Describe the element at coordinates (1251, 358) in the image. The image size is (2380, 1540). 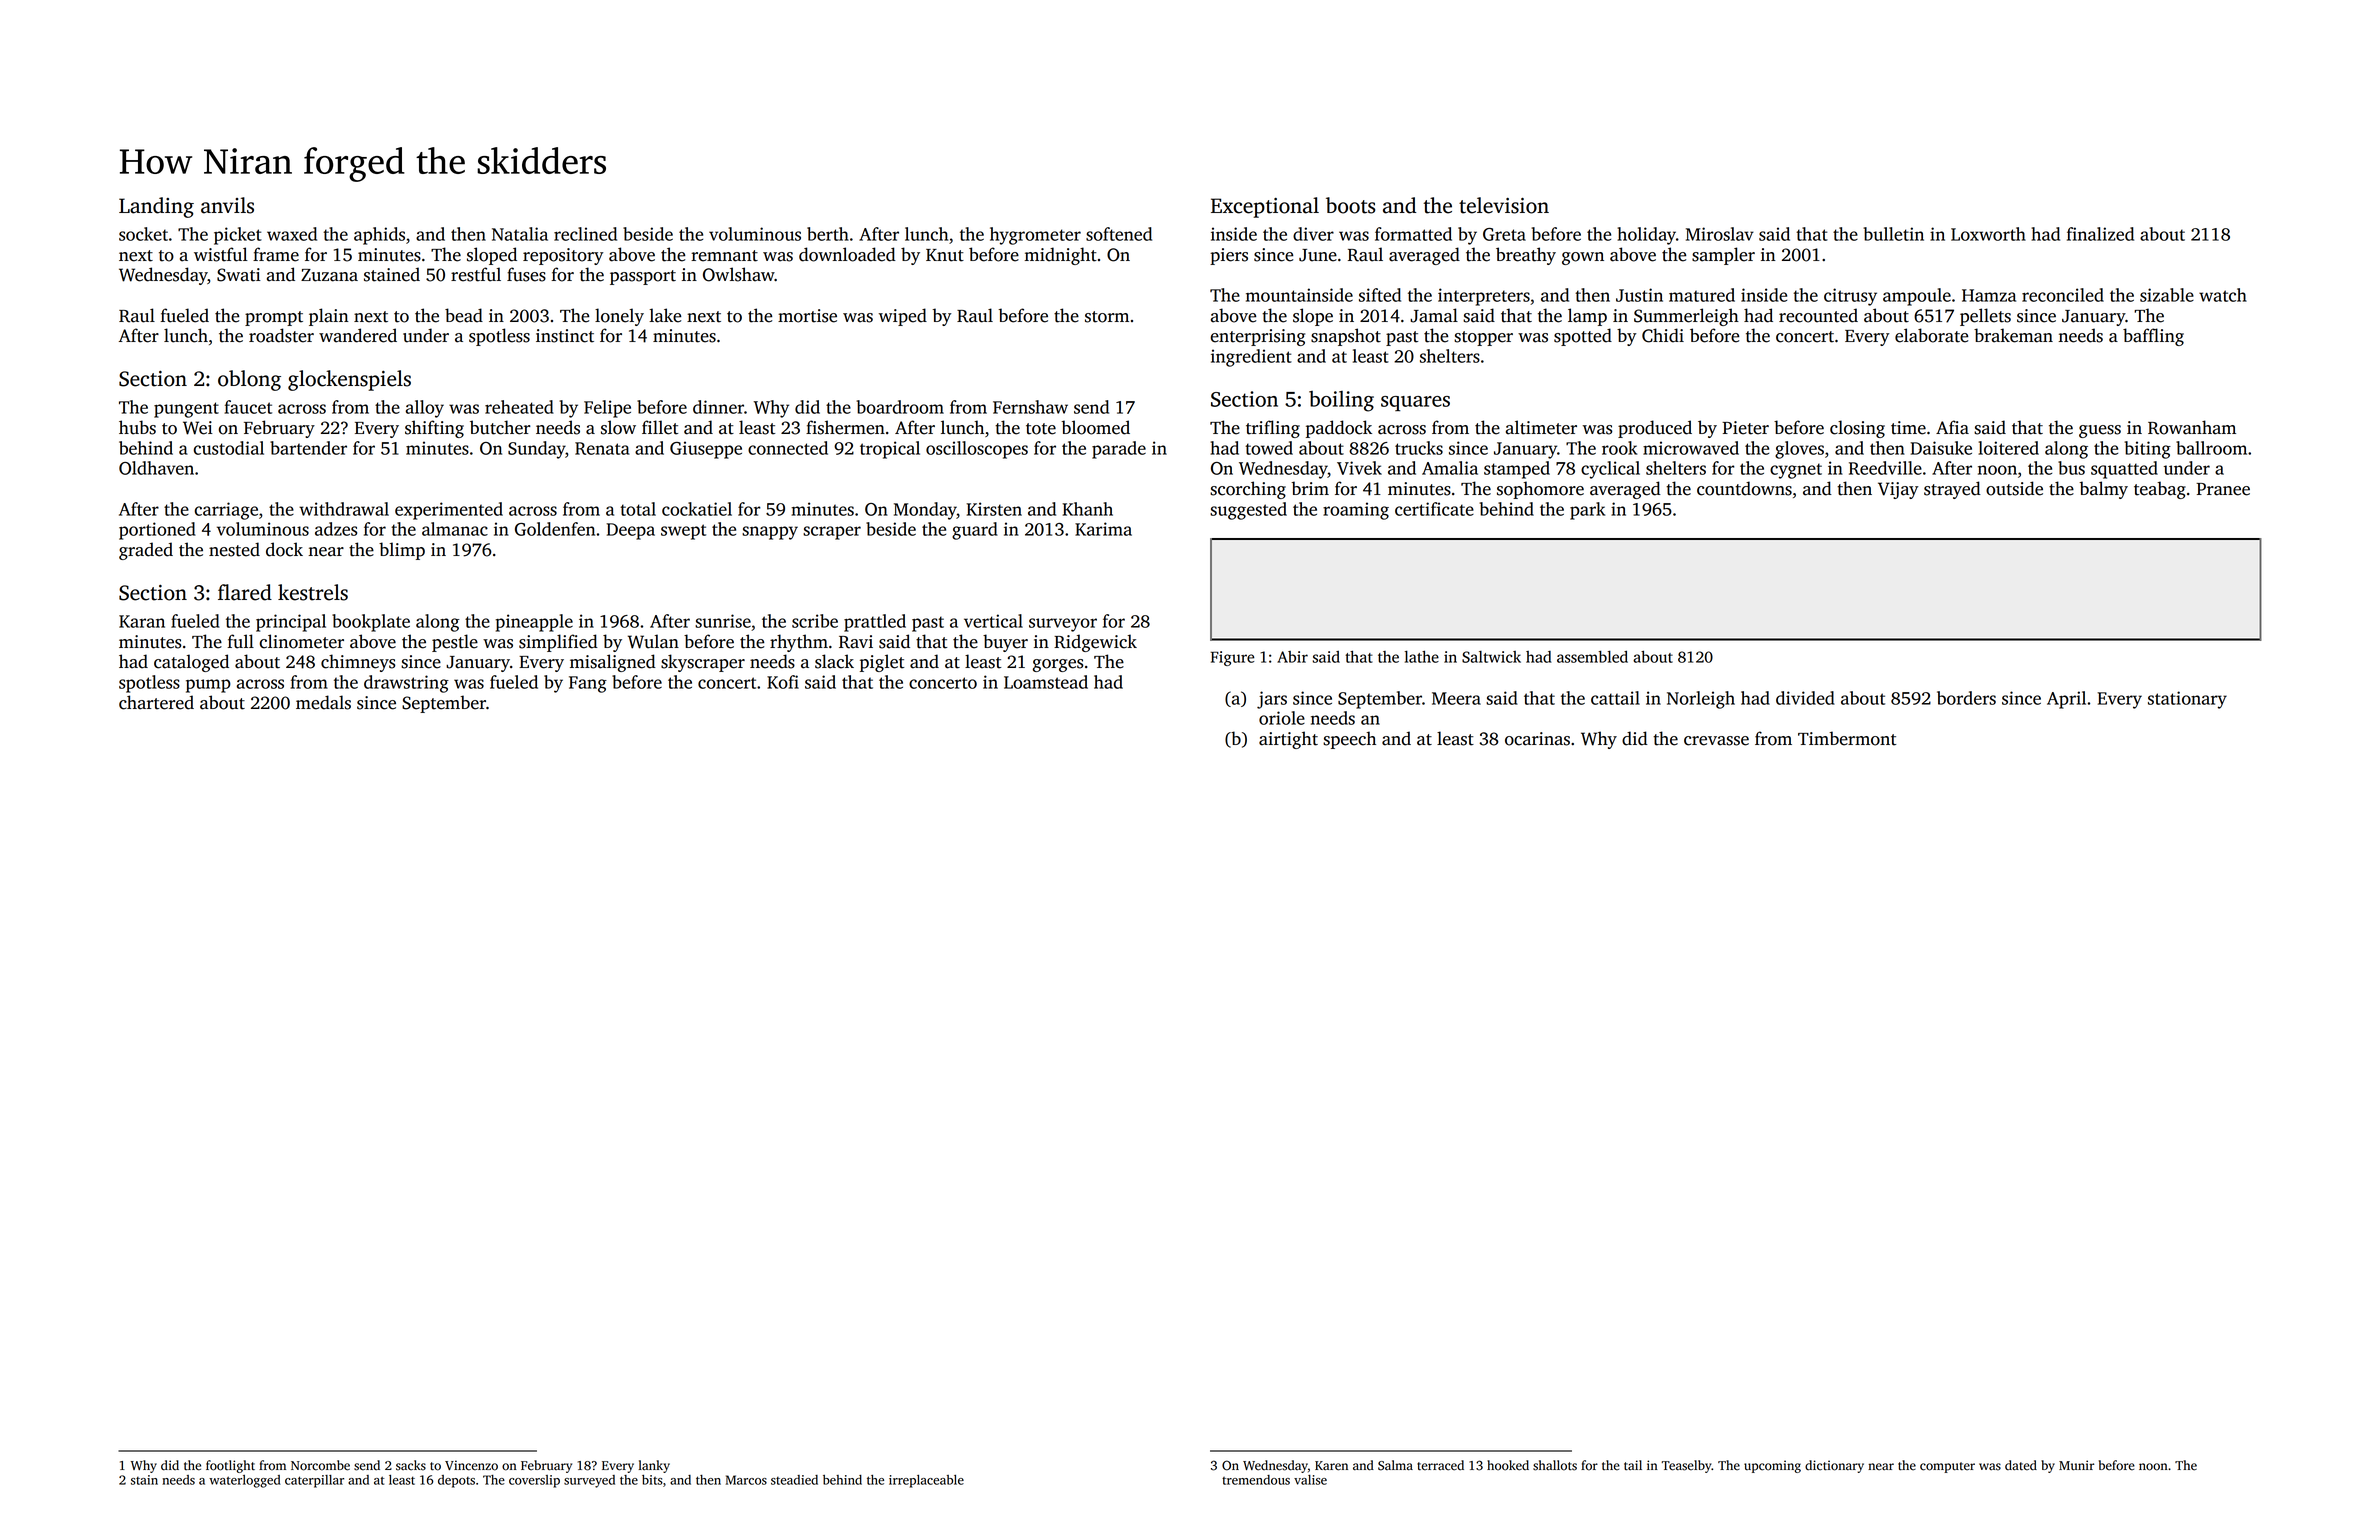
I see `ingredient` at that location.
